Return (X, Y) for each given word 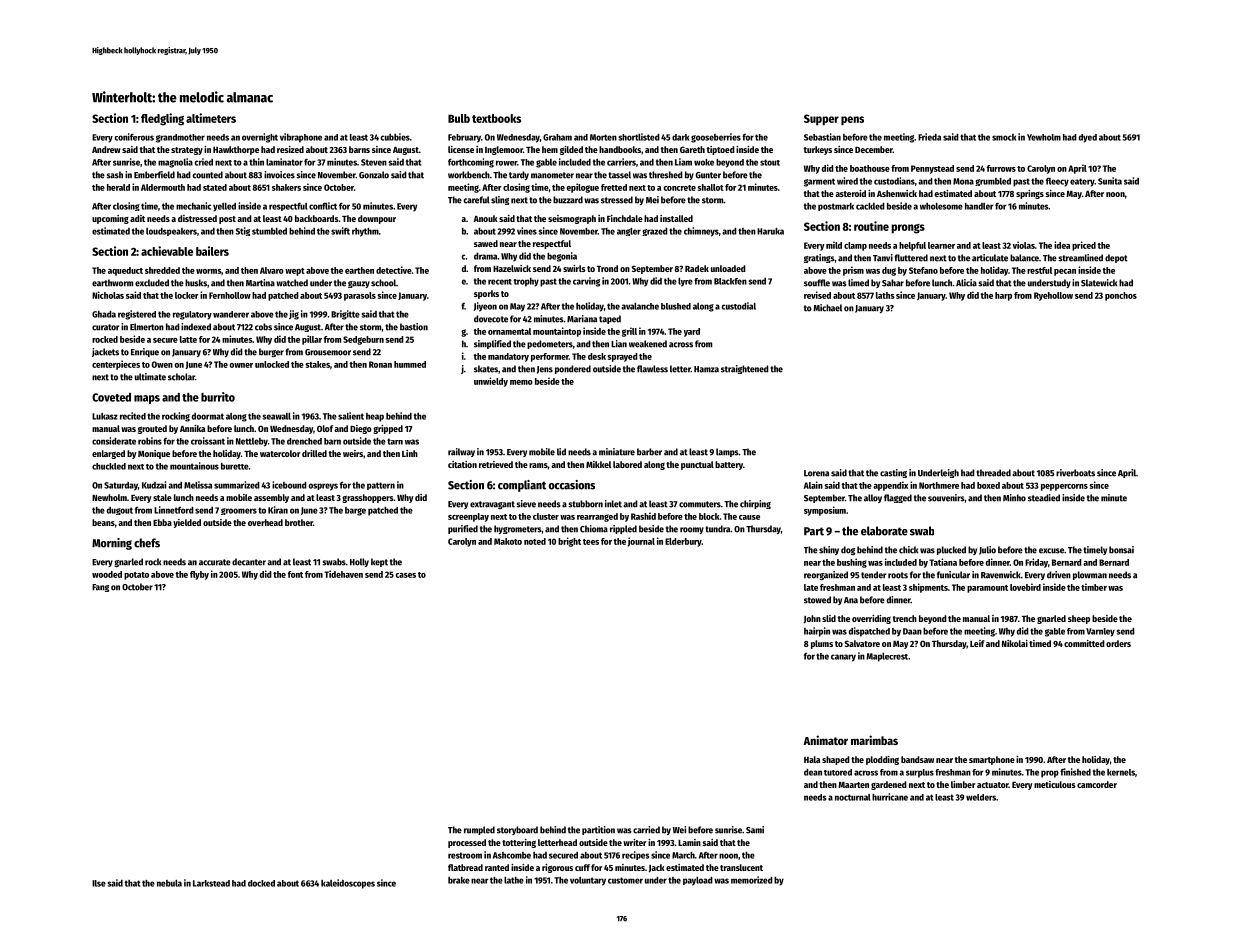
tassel (619, 175)
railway (461, 452)
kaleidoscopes (348, 884)
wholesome (941, 206)
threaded (993, 473)
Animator (825, 740)
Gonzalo (374, 175)
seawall (277, 416)
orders (1118, 643)
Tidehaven (343, 574)
